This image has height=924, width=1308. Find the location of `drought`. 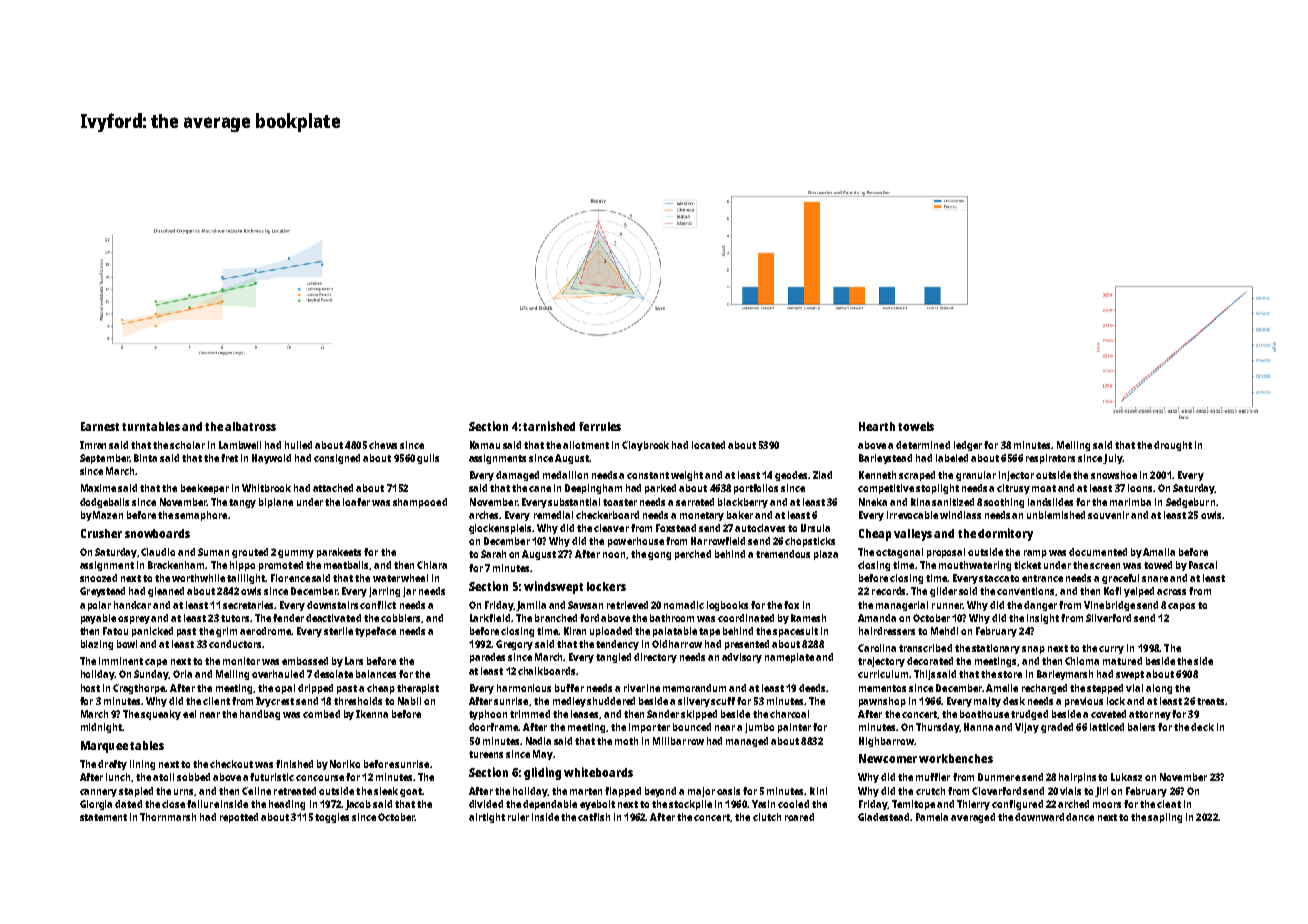

drought is located at coordinates (1173, 446).
